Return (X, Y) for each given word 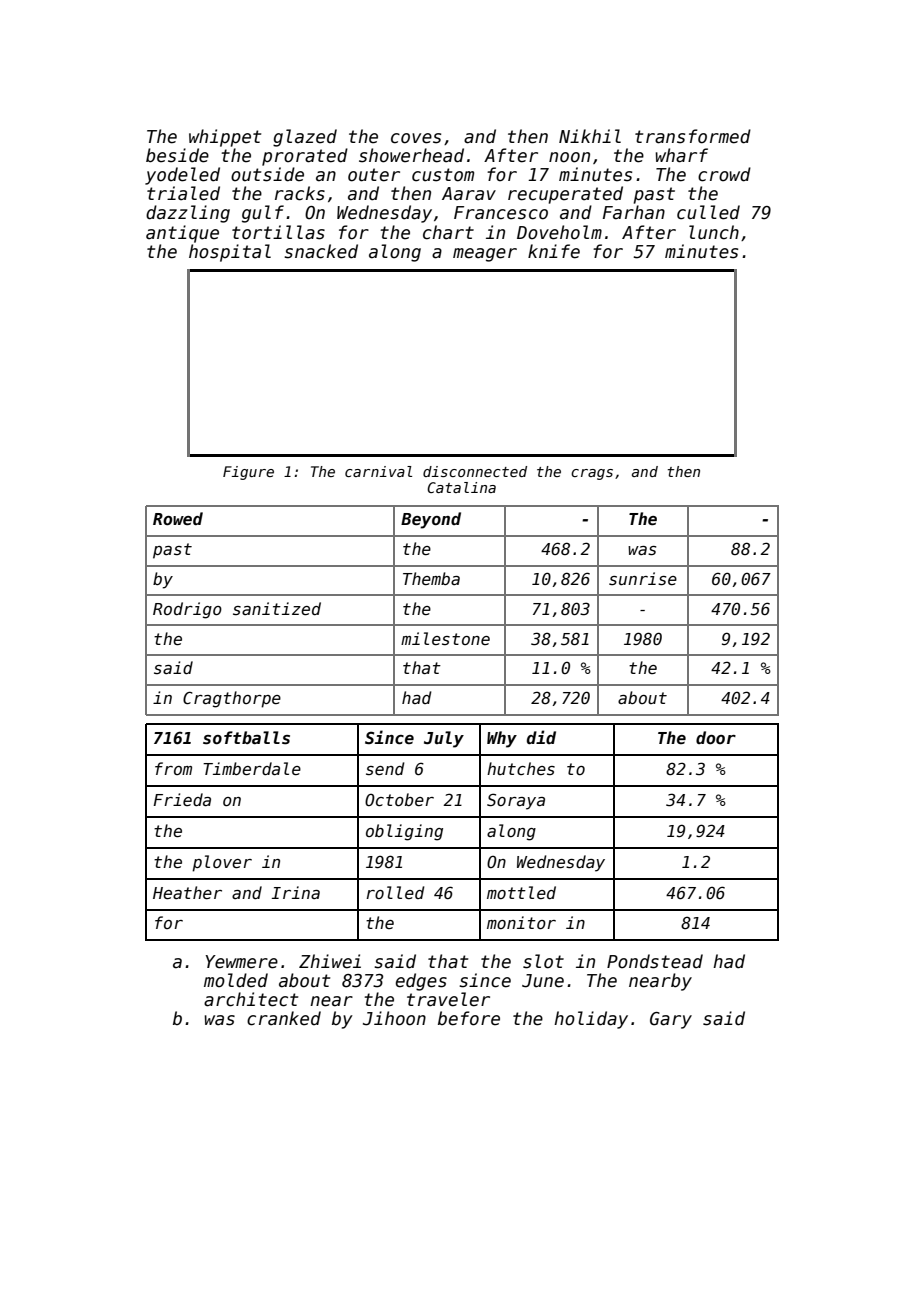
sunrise (643, 579)
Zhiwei (330, 961)
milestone (445, 638)
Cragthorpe (232, 699)
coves (416, 138)
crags (592, 474)
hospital (230, 253)
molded (236, 980)
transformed (693, 136)
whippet (225, 138)
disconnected (475, 471)
